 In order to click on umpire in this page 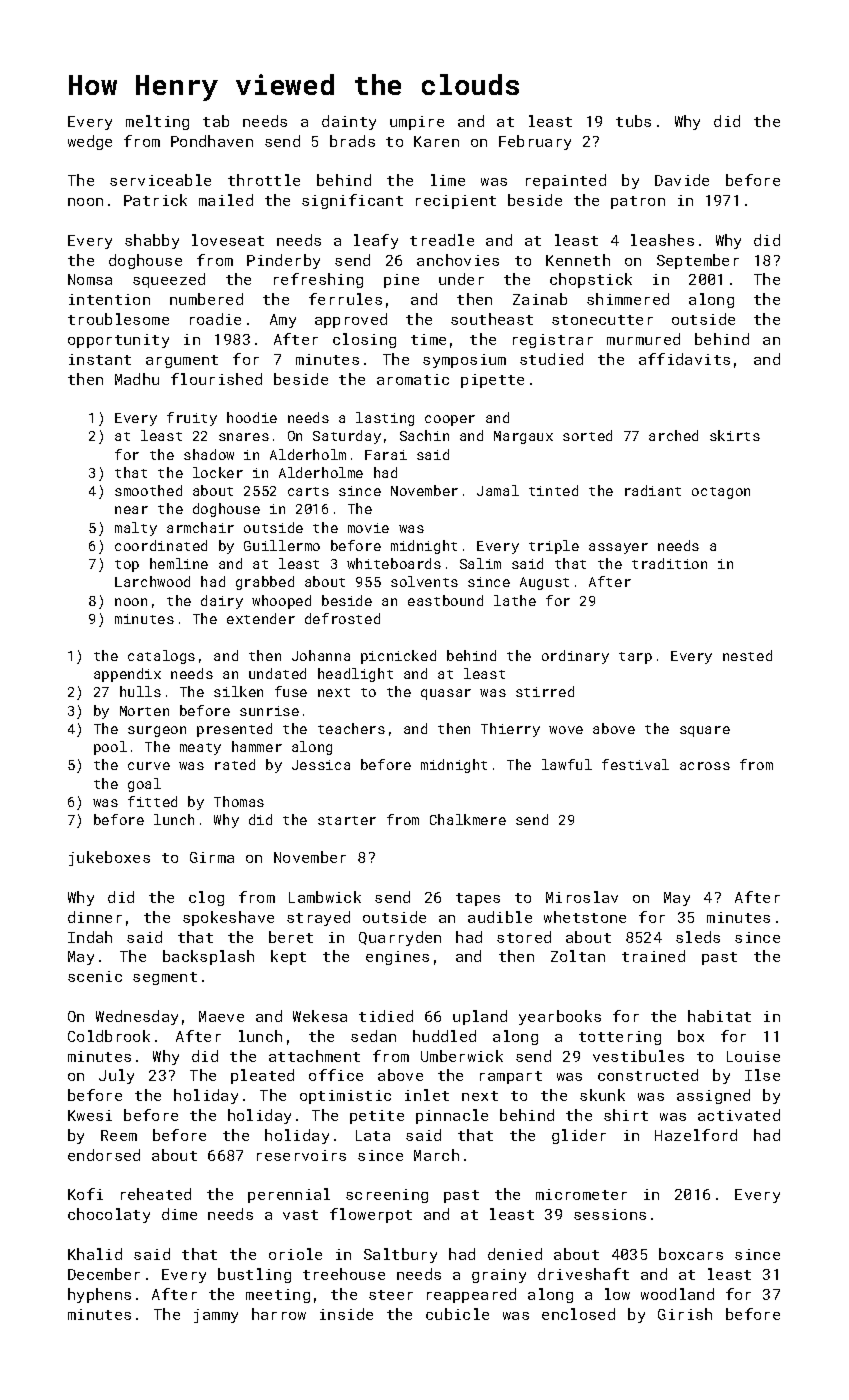, I will do `click(417, 123)`.
